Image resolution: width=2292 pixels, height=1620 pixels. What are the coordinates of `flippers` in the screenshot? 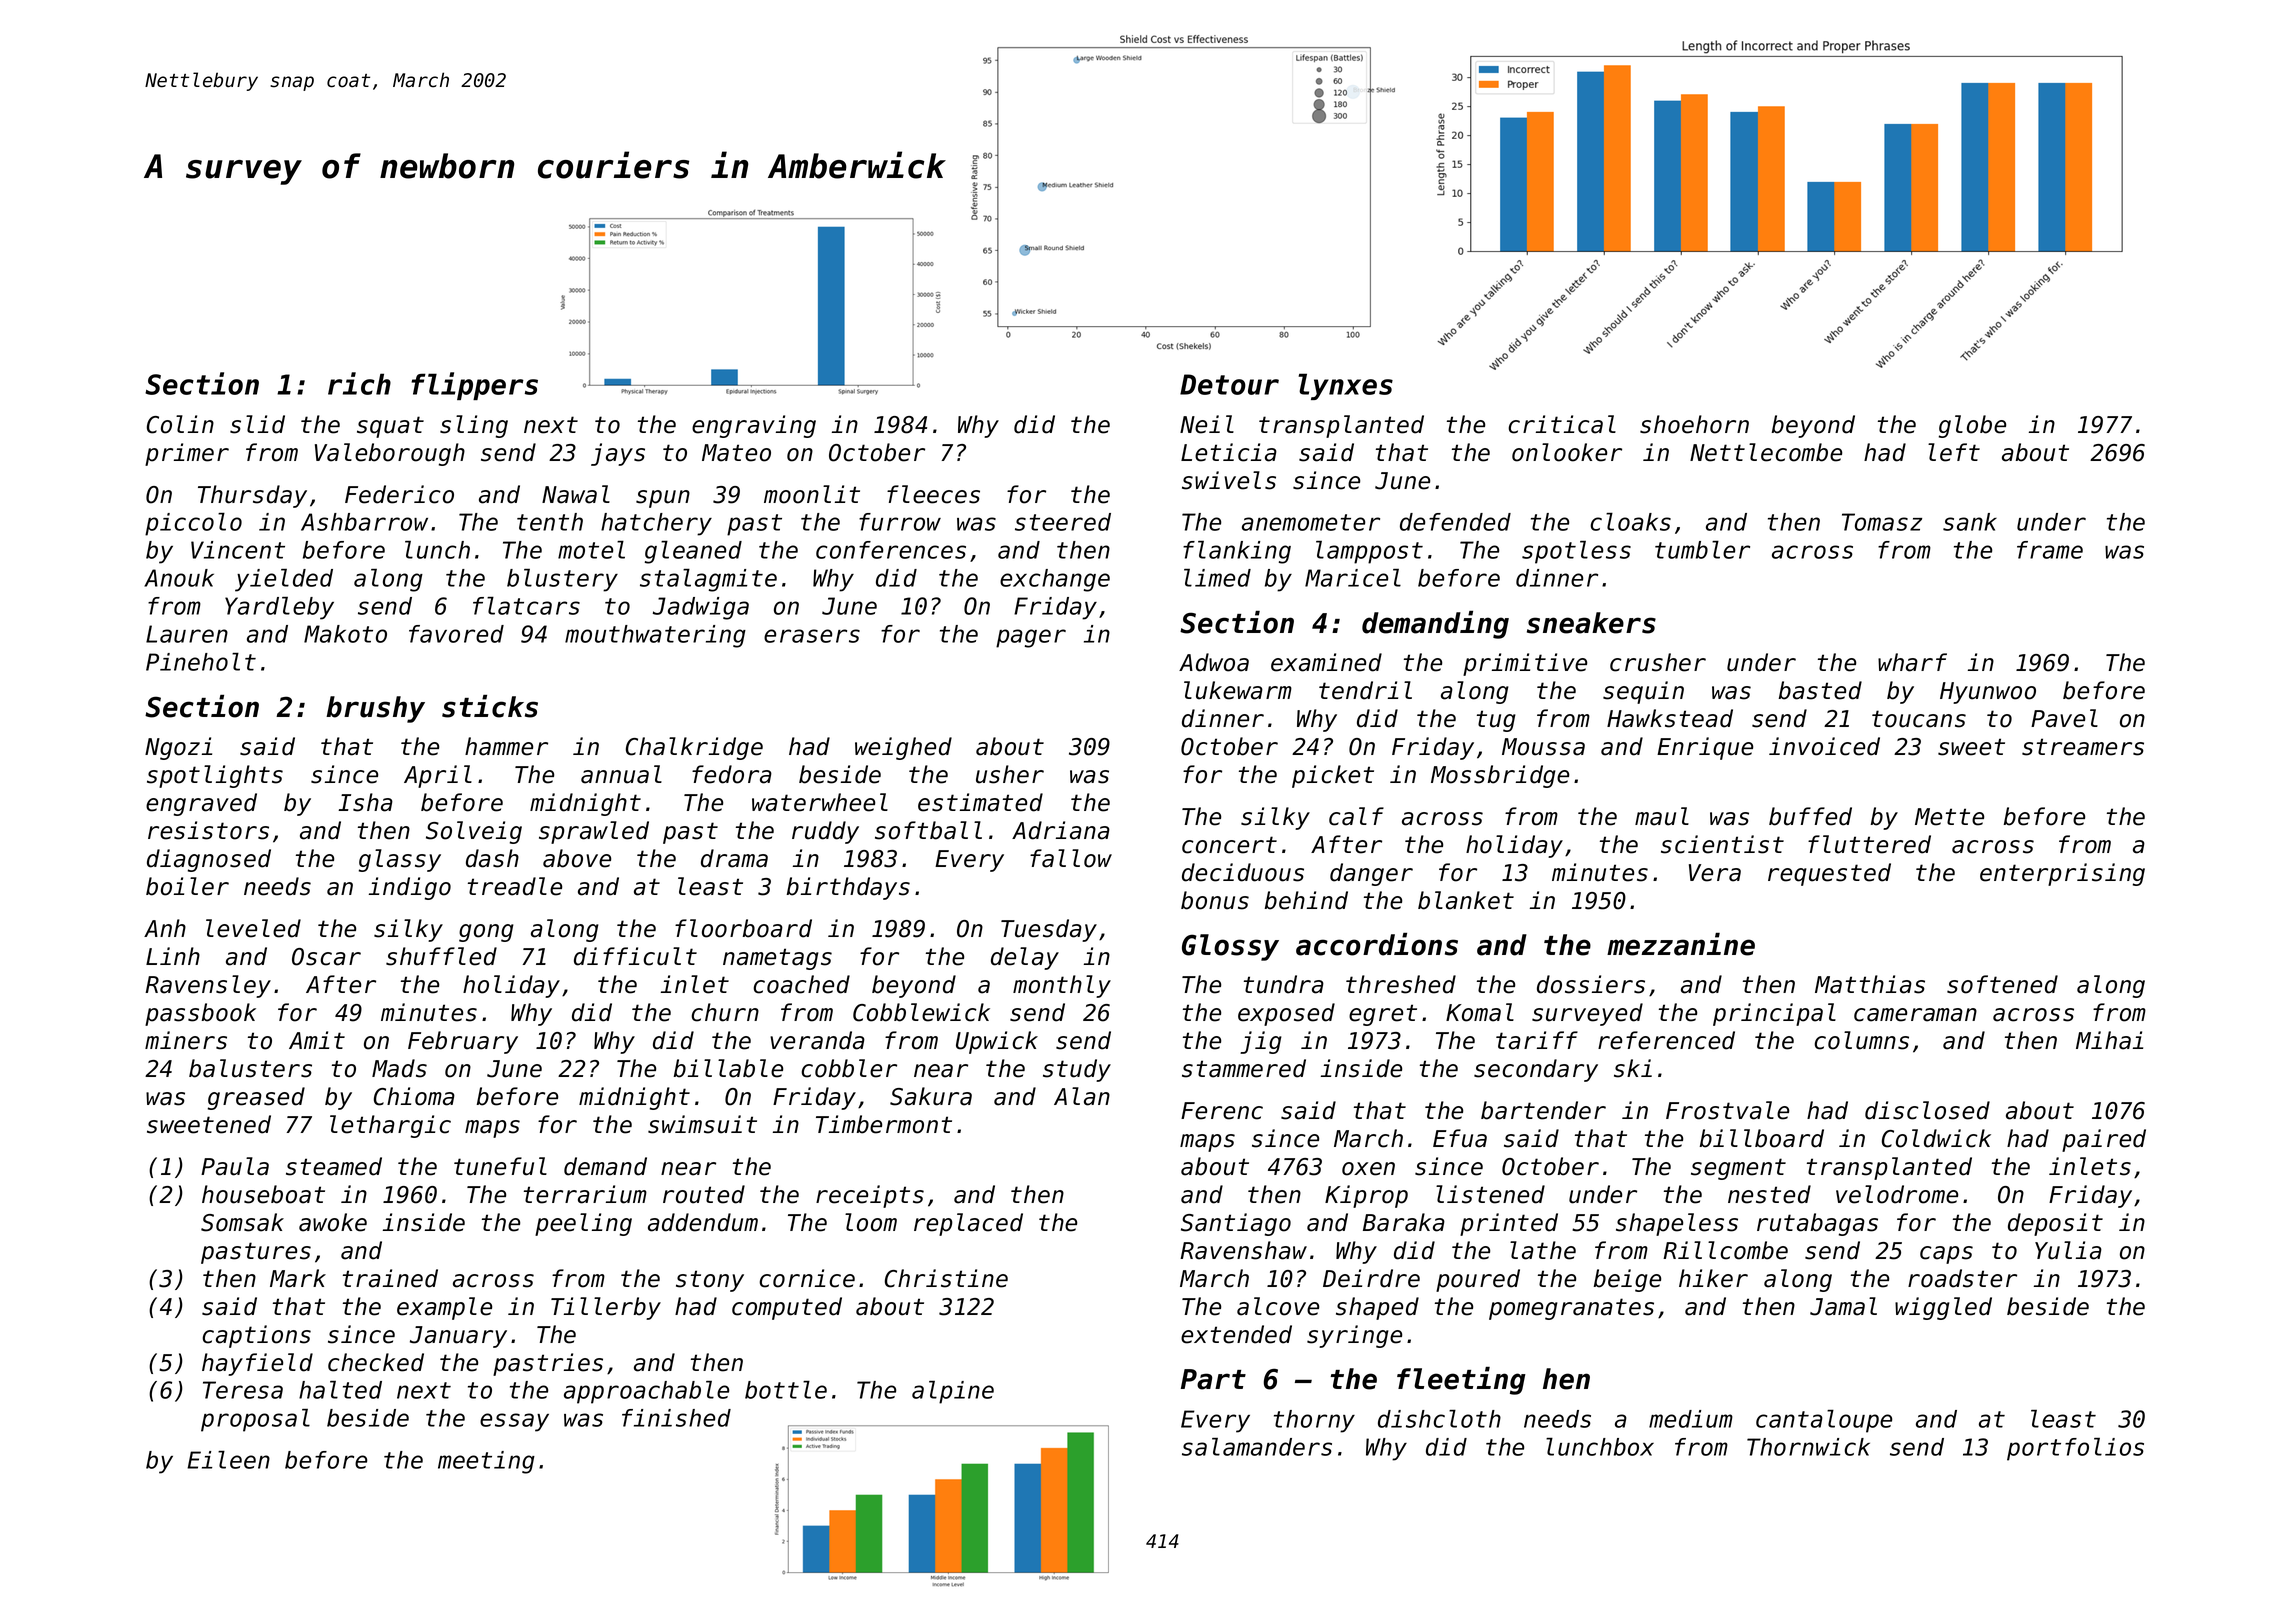 It's located at (474, 386).
